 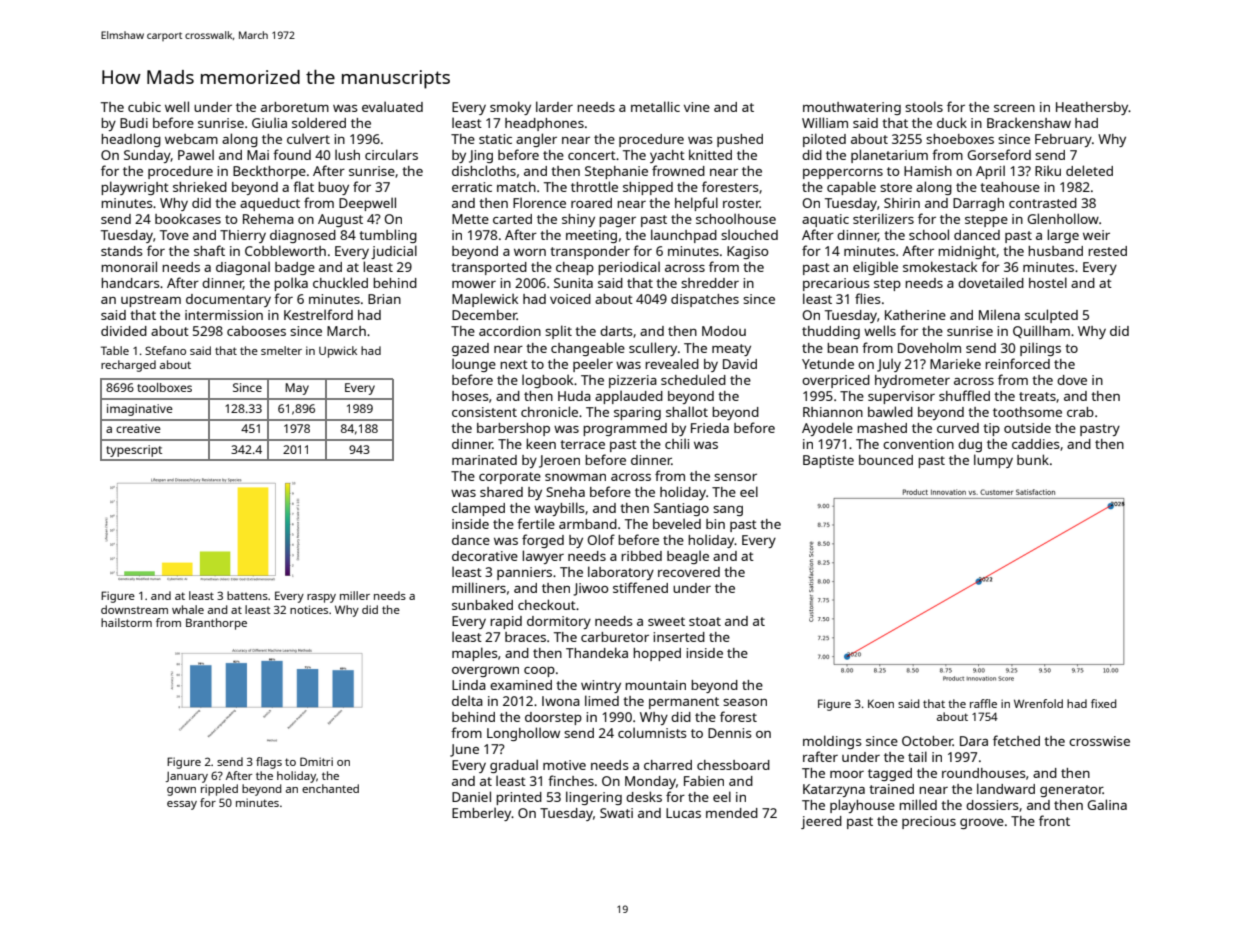 What do you see at coordinates (219, 790) in the screenshot?
I see `rippled` at bounding box center [219, 790].
